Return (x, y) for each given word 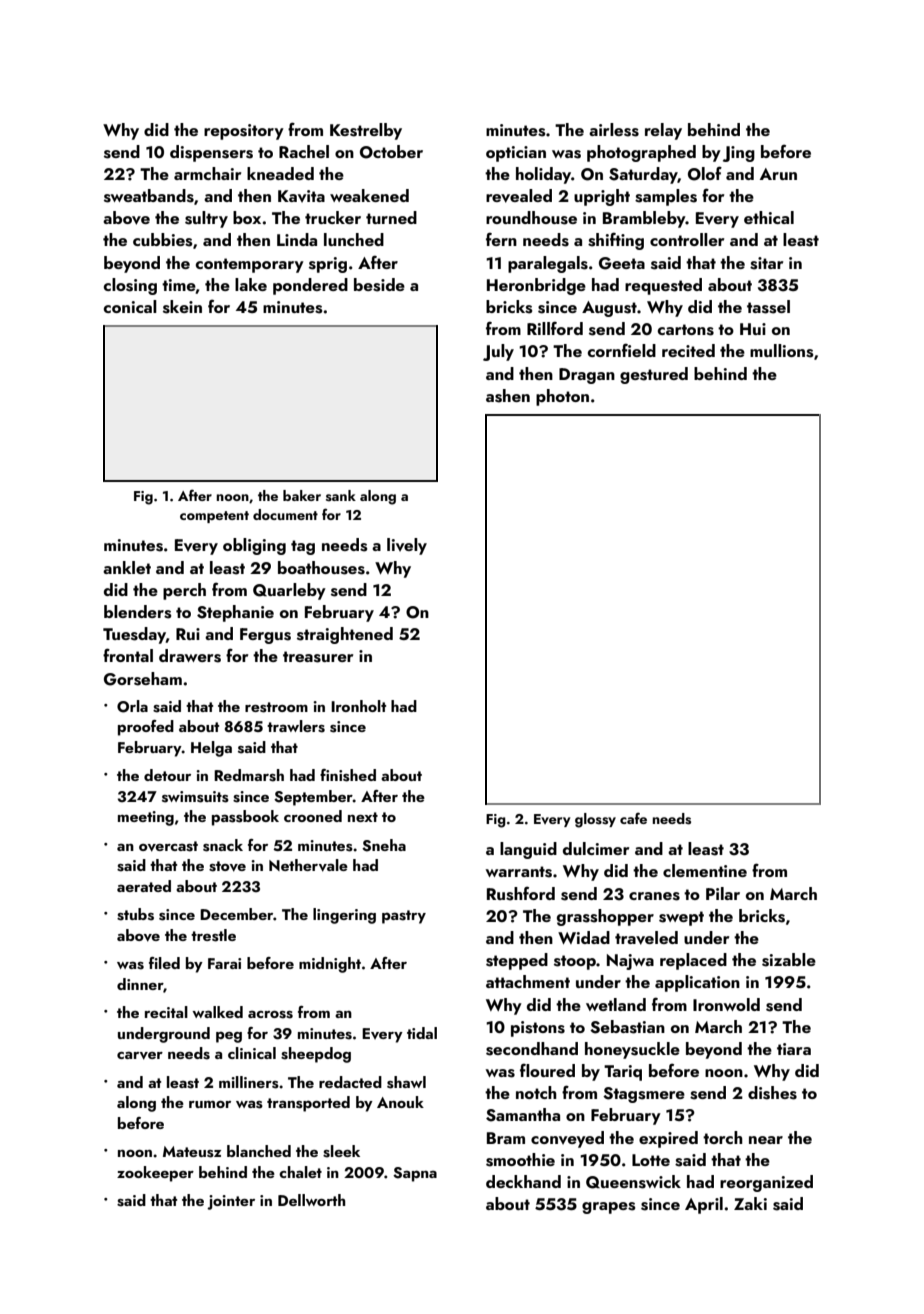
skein (182, 307)
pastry (404, 917)
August (609, 309)
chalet (300, 1172)
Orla (132, 706)
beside (379, 285)
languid (528, 850)
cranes (654, 896)
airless (614, 130)
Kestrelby (366, 131)
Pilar (723, 893)
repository (244, 132)
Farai (224, 963)
